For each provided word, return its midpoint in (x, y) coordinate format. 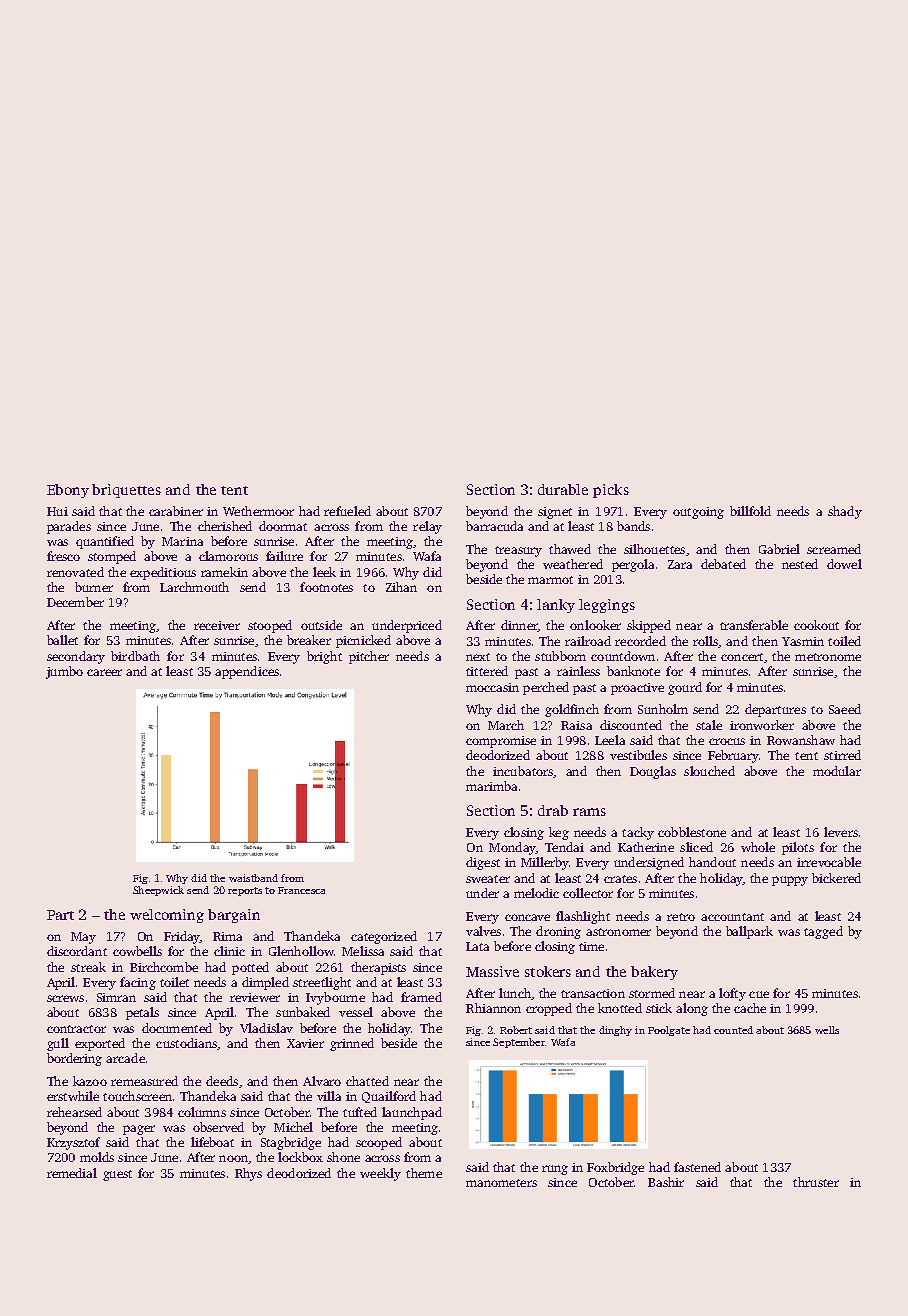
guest (117, 1175)
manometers (501, 1183)
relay (427, 527)
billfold (750, 511)
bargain (234, 916)
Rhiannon (493, 1008)
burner (94, 587)
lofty (732, 994)
